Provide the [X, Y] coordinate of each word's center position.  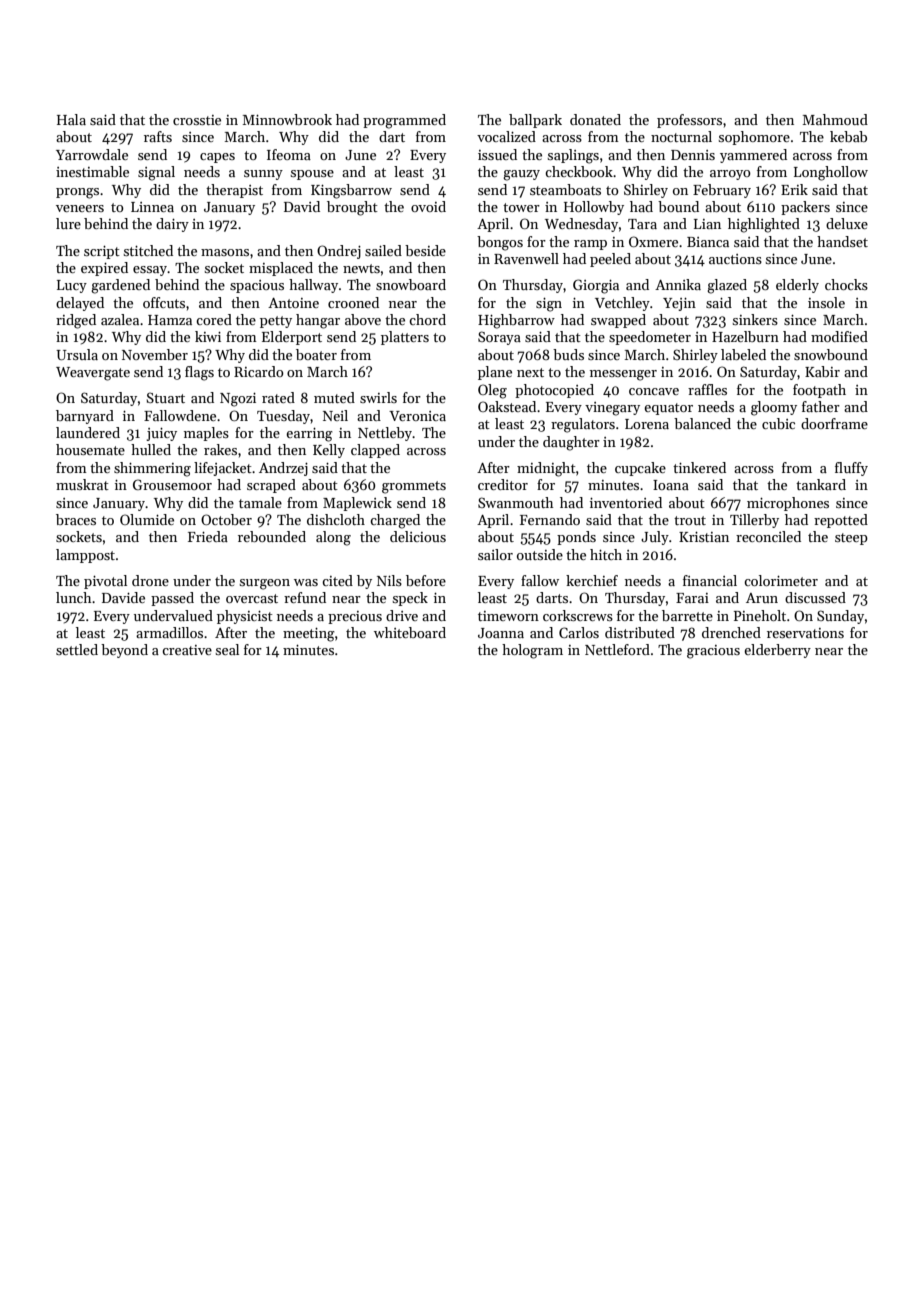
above [363, 319]
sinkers [755, 319]
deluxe [847, 223]
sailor [495, 554]
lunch [74, 597]
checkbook [579, 171]
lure [68, 223]
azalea [120, 319]
